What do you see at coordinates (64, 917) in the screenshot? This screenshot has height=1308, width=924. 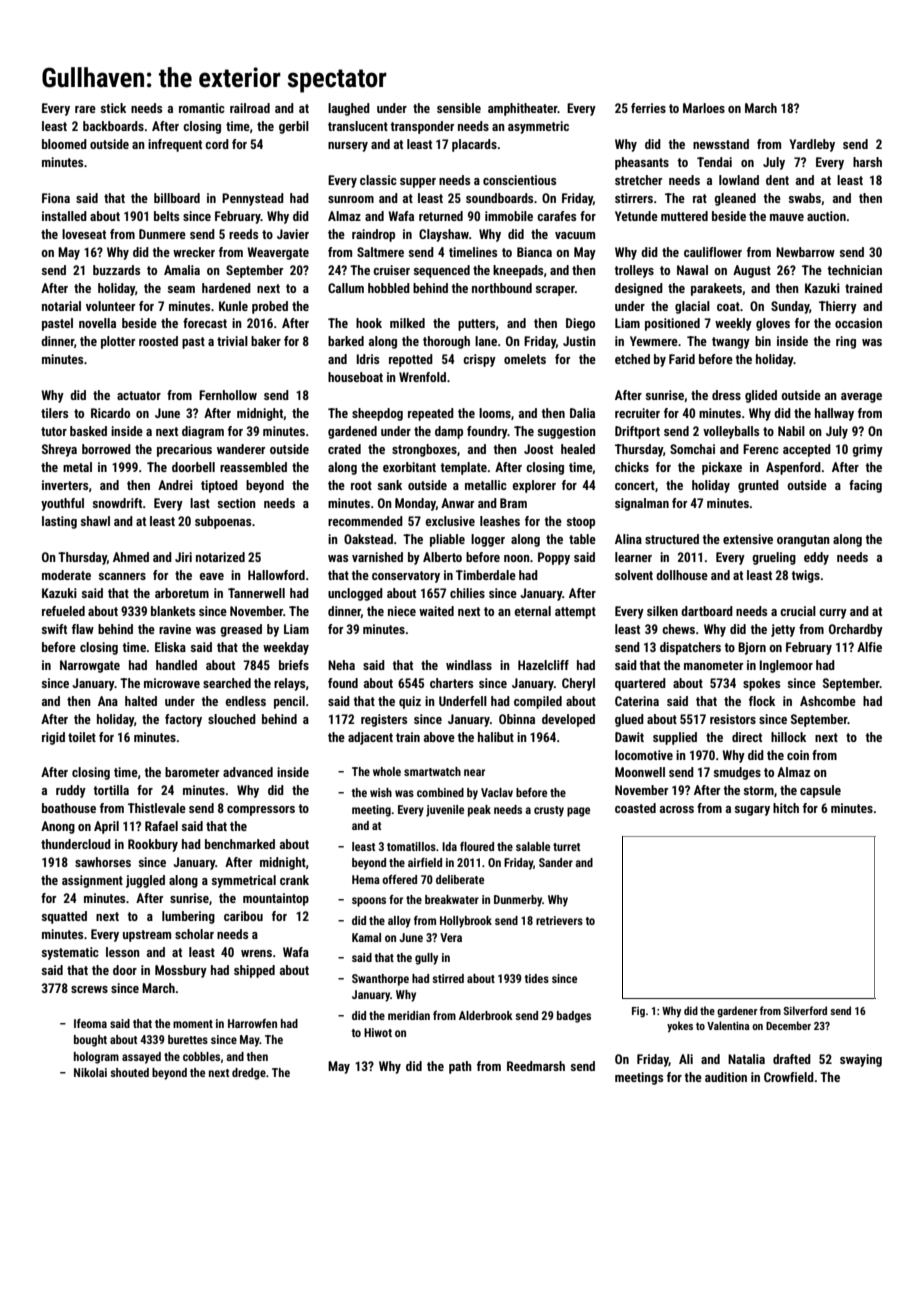 I see `squatted` at bounding box center [64, 917].
